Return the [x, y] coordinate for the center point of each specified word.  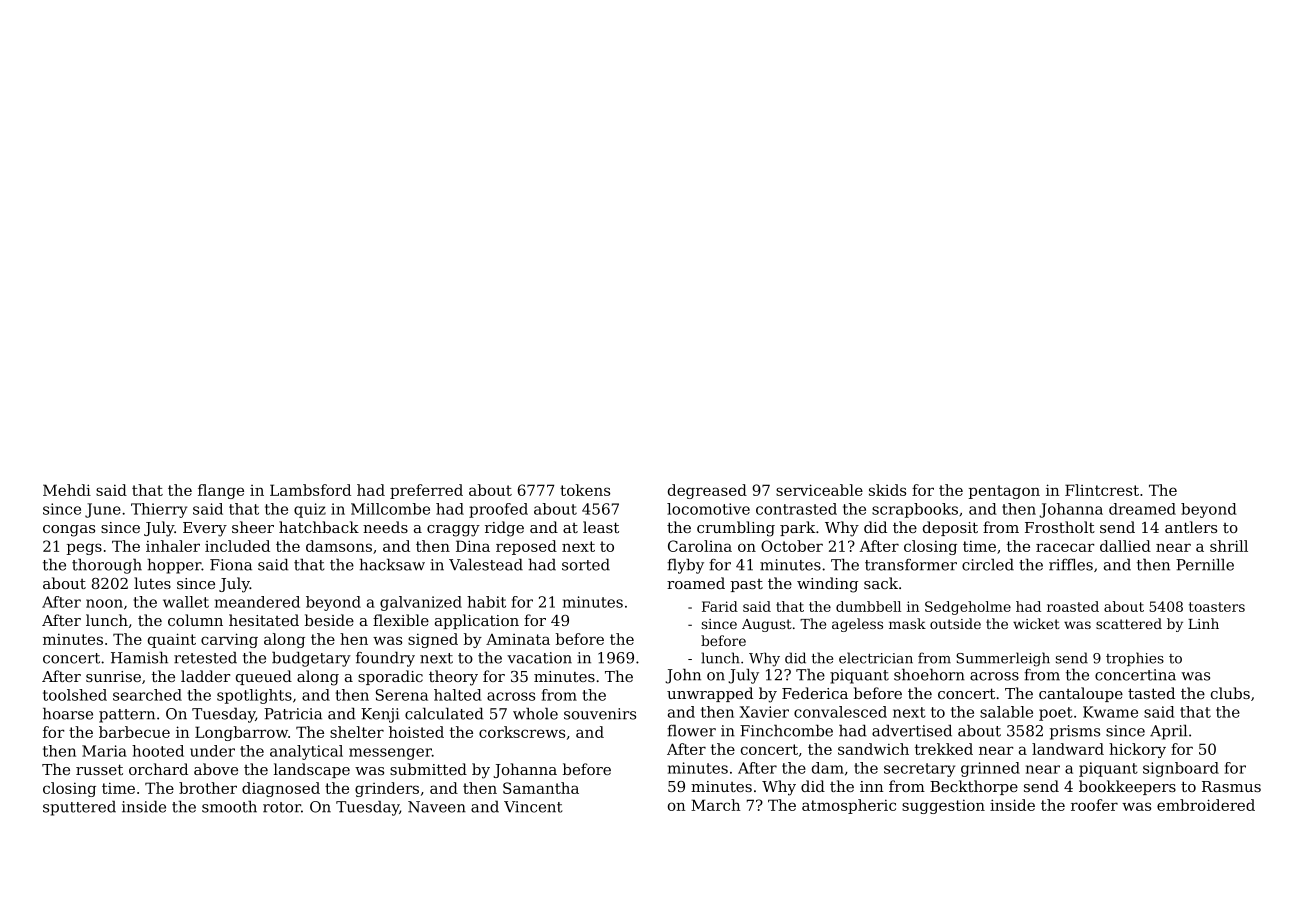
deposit [950, 528]
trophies [1135, 659]
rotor [282, 807]
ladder [205, 676]
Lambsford [310, 490]
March [716, 805]
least [601, 527]
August [767, 625]
